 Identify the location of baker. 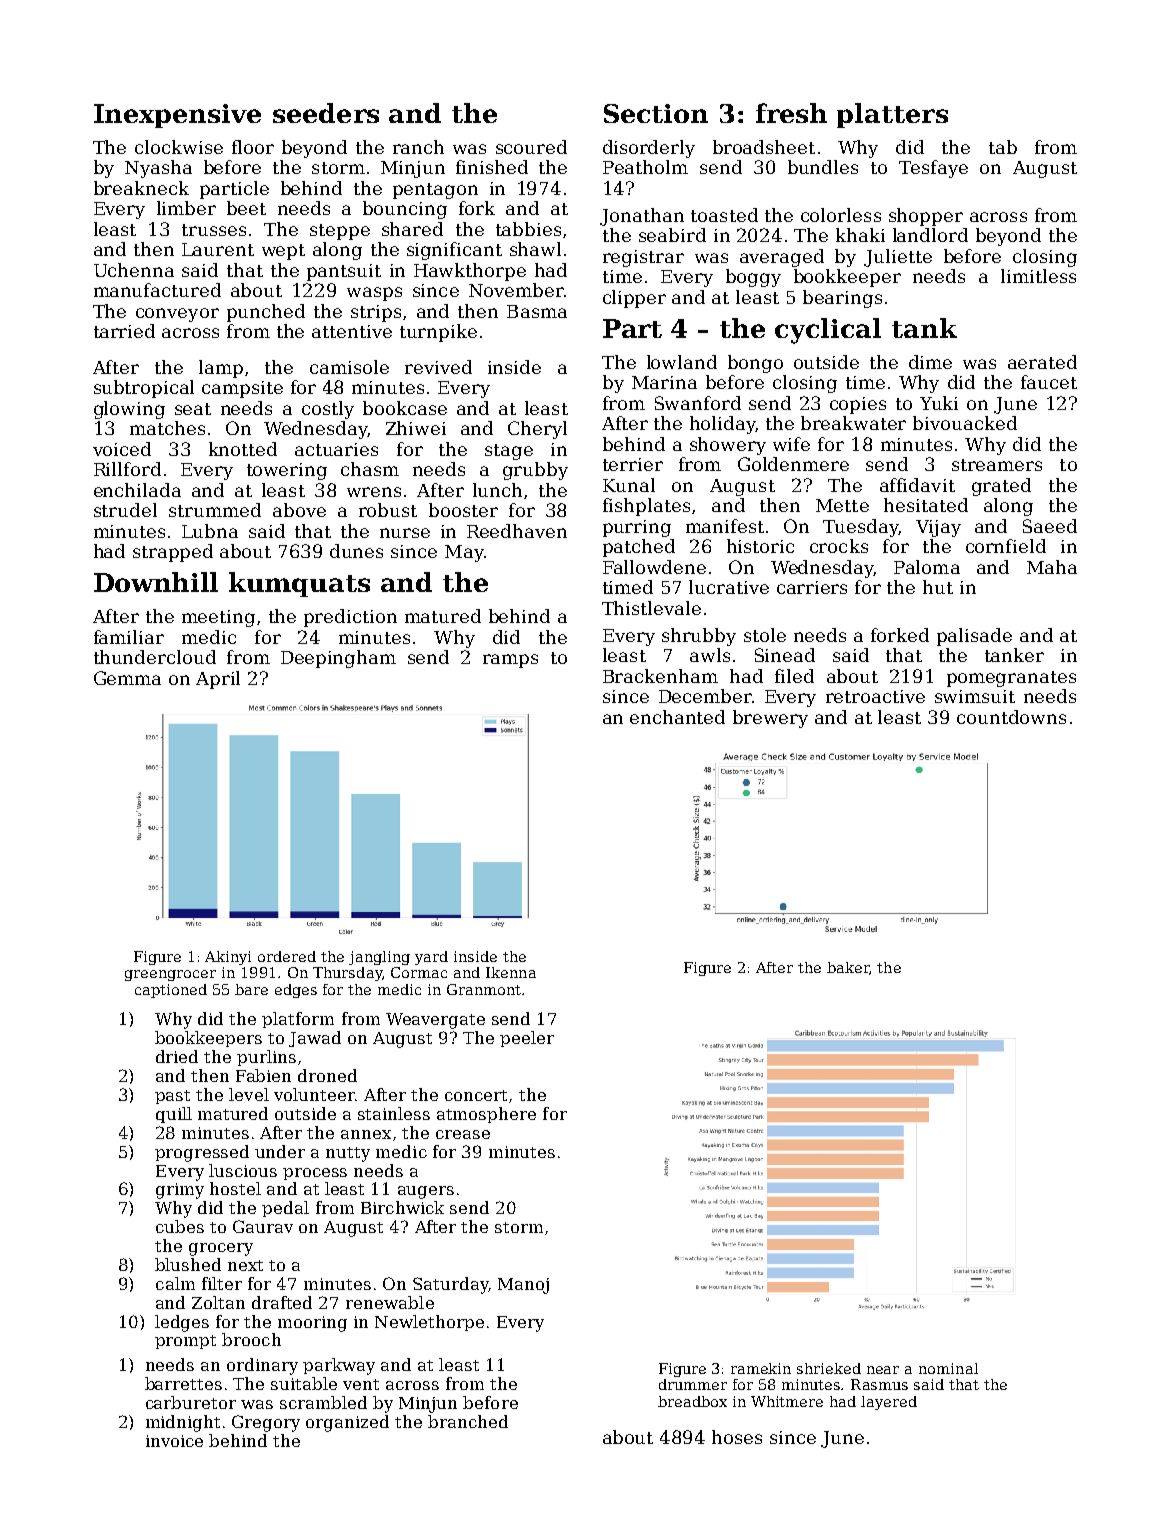
(848, 967).
